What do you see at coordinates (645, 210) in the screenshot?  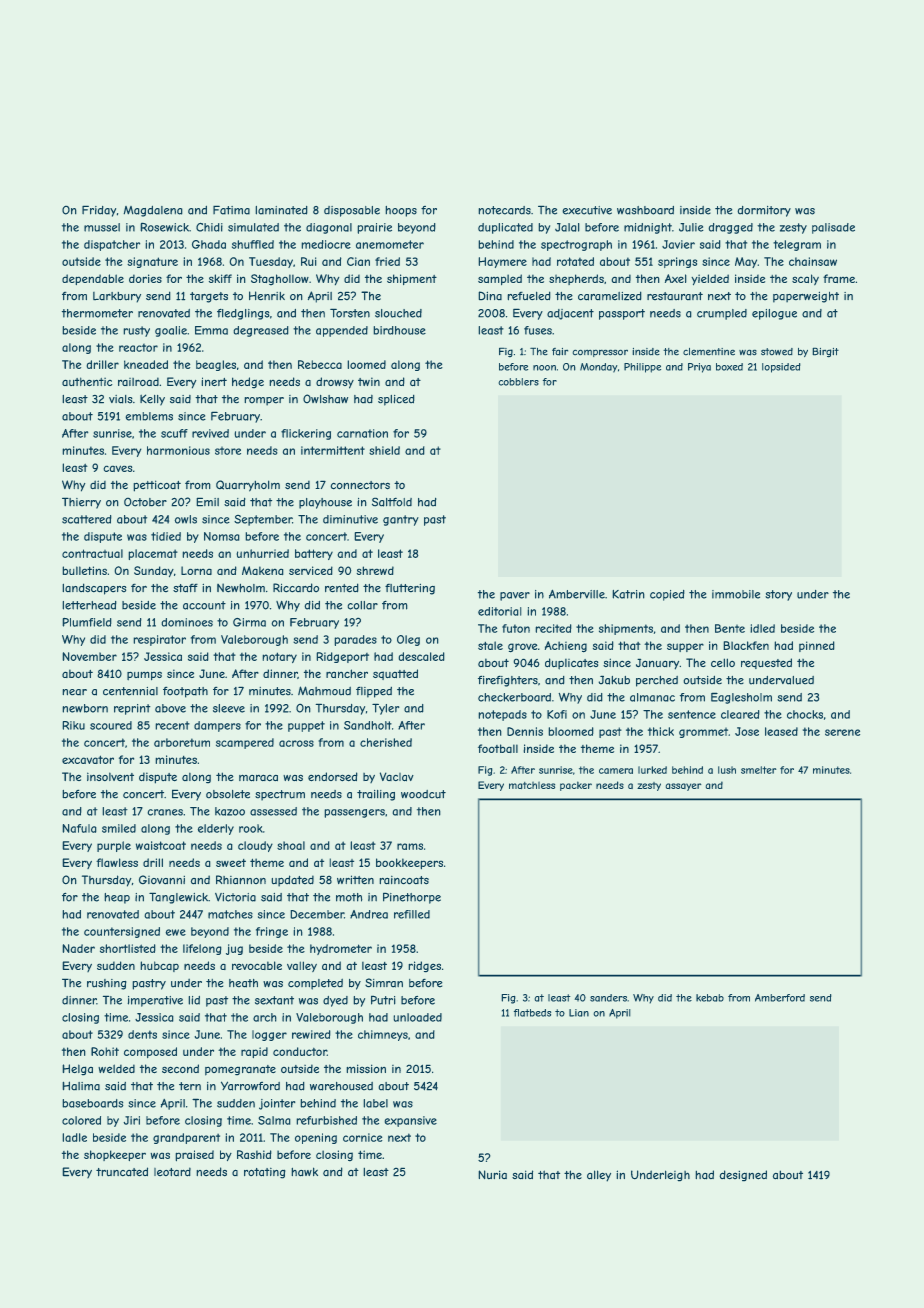 I see `washboard` at bounding box center [645, 210].
